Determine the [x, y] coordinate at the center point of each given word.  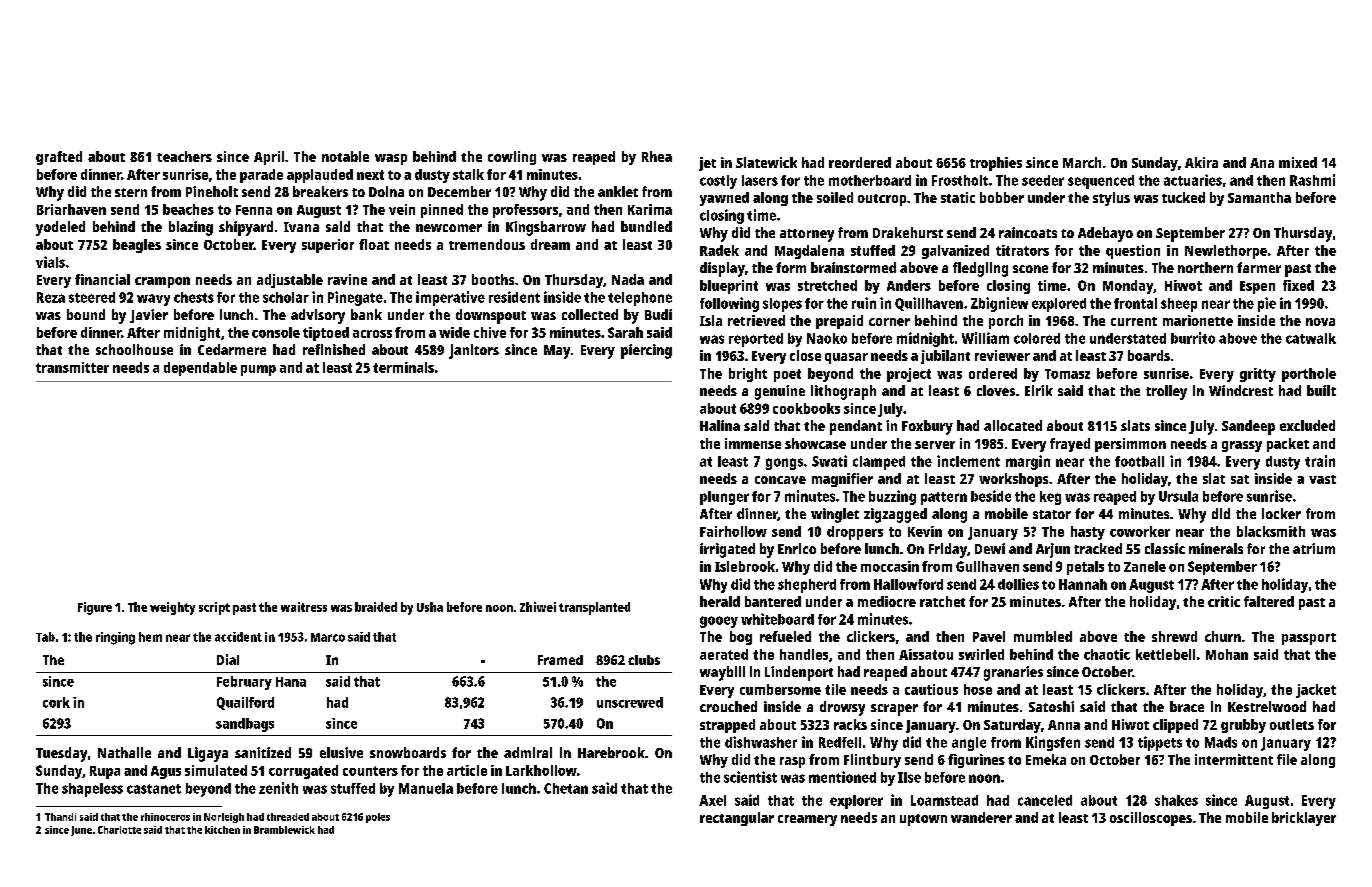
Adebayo [1105, 234]
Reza [51, 297]
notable [345, 156]
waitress [304, 607]
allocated [1013, 425]
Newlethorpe [1226, 252]
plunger [724, 498]
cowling [512, 158]
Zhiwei [538, 607]
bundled [646, 226]
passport [1309, 639]
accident [238, 637]
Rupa [105, 772]
